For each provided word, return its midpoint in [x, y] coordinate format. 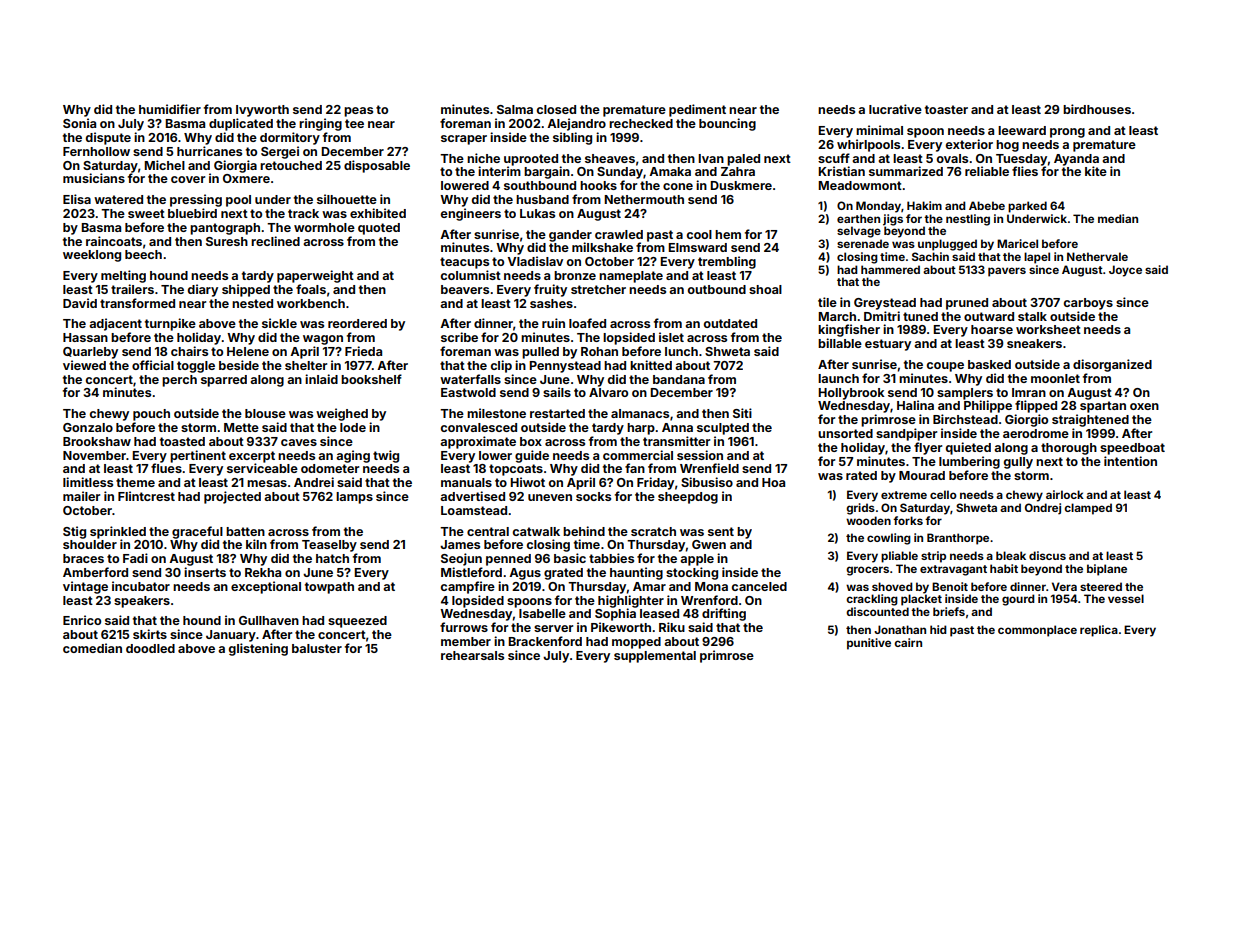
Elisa [77, 199]
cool [699, 234]
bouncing [727, 124]
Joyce [1125, 271]
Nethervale [1097, 256]
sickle [279, 323]
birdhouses [1097, 109]
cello [943, 494]
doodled [150, 648]
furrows [464, 627]
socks [593, 496]
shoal [765, 289]
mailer [81, 496]
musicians [94, 178]
